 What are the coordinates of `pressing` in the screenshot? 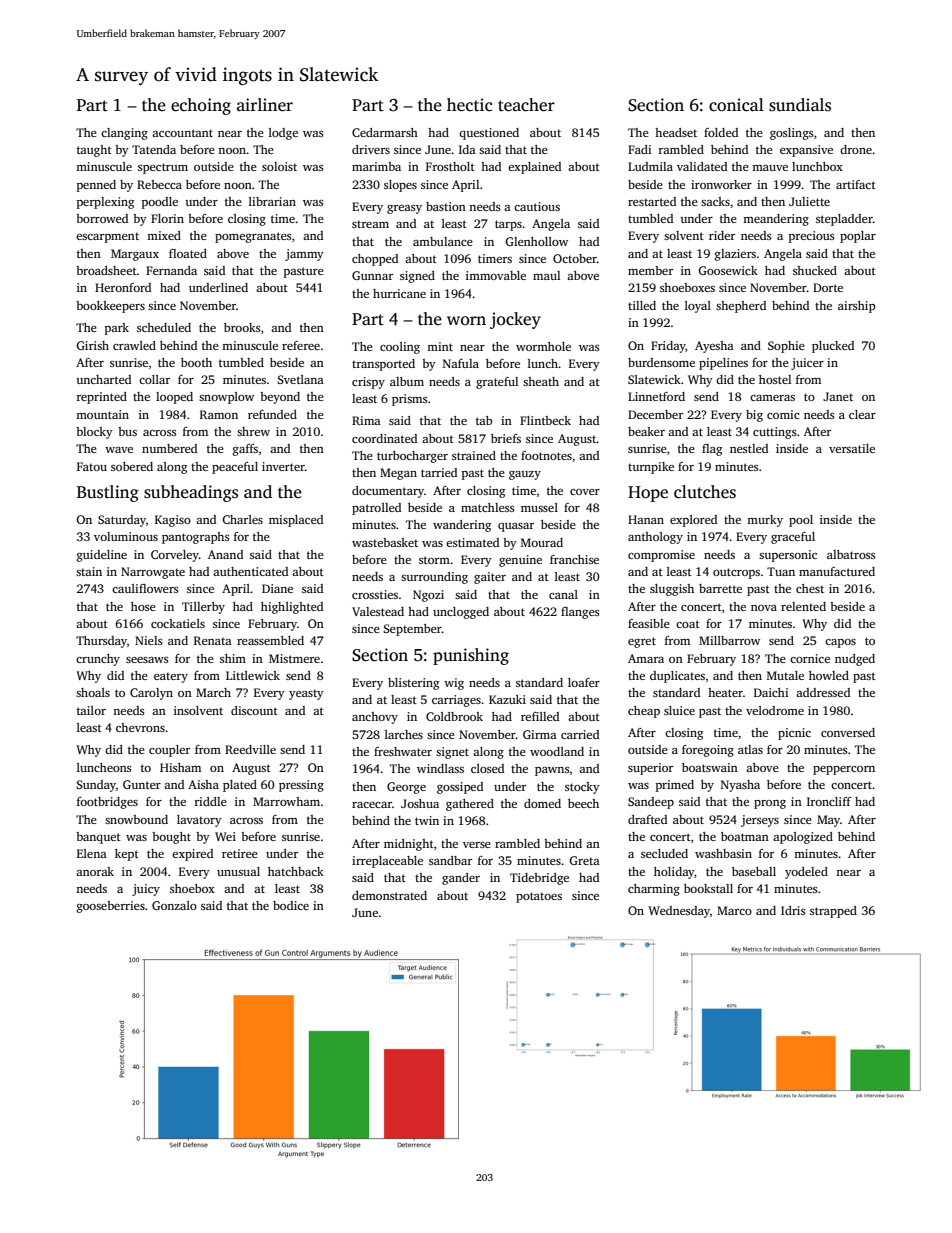 It's located at (301, 786).
